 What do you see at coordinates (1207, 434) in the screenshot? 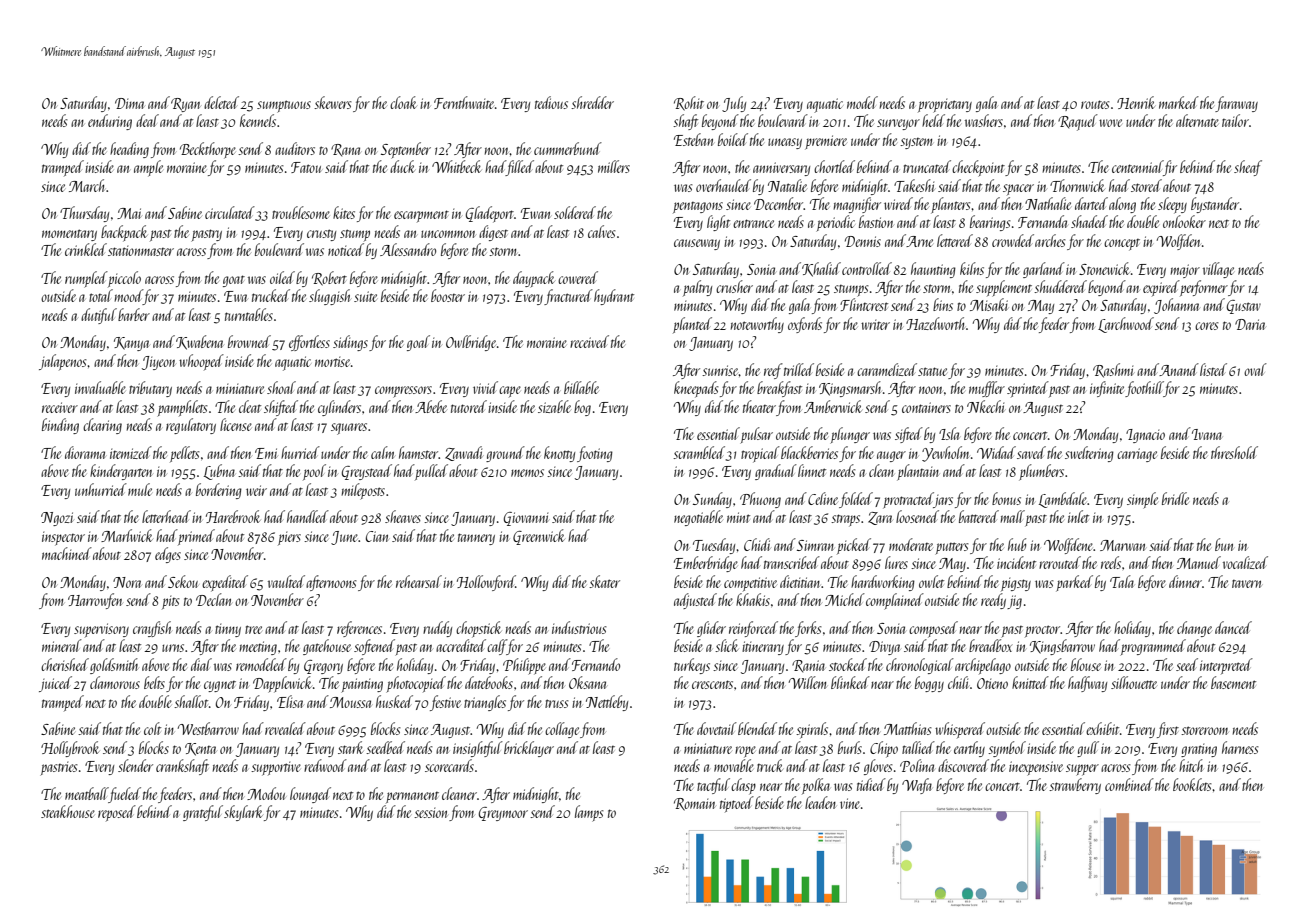
I see `Ivana` at bounding box center [1207, 434].
